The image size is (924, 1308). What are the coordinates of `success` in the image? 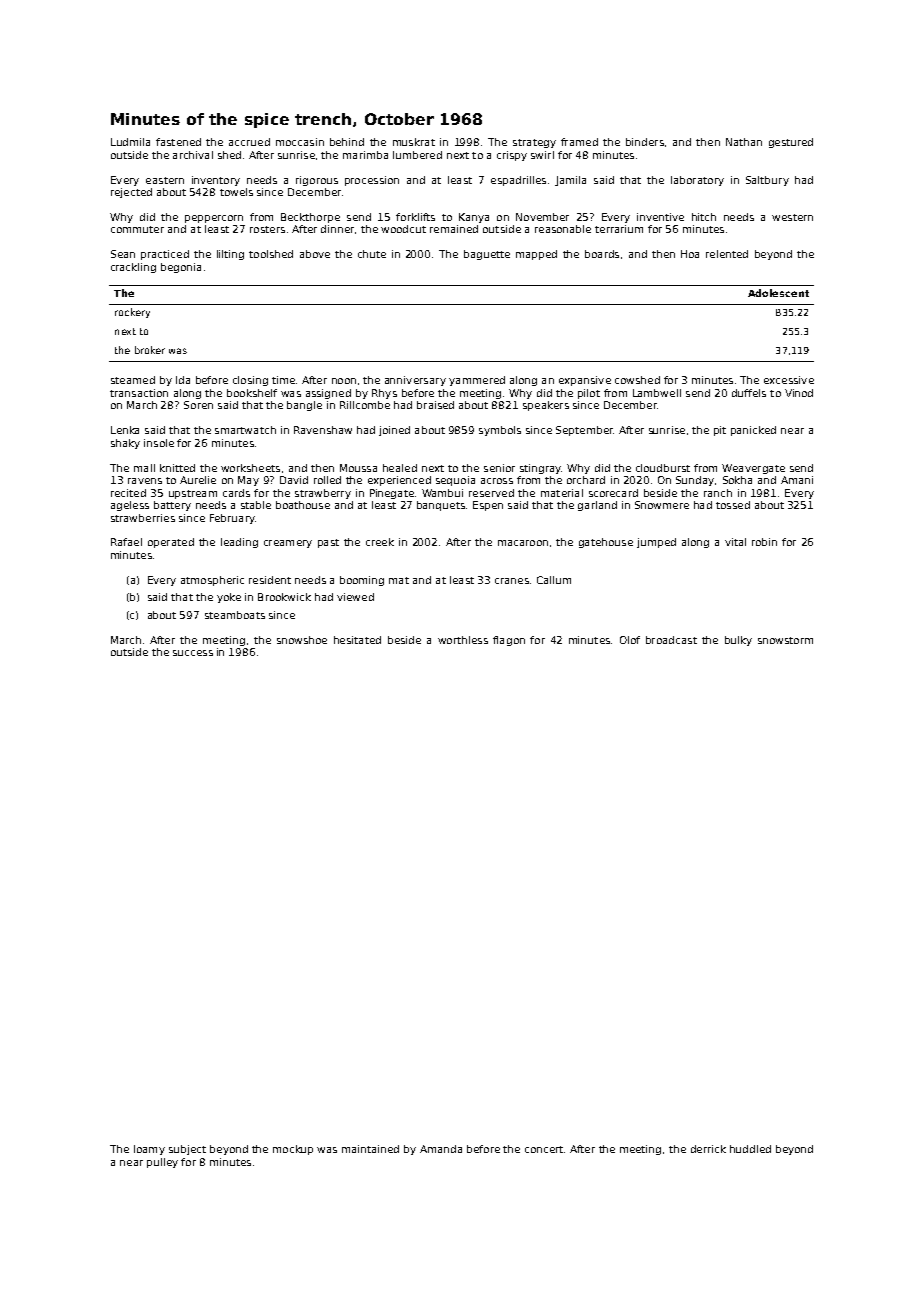 It's located at (193, 653).
